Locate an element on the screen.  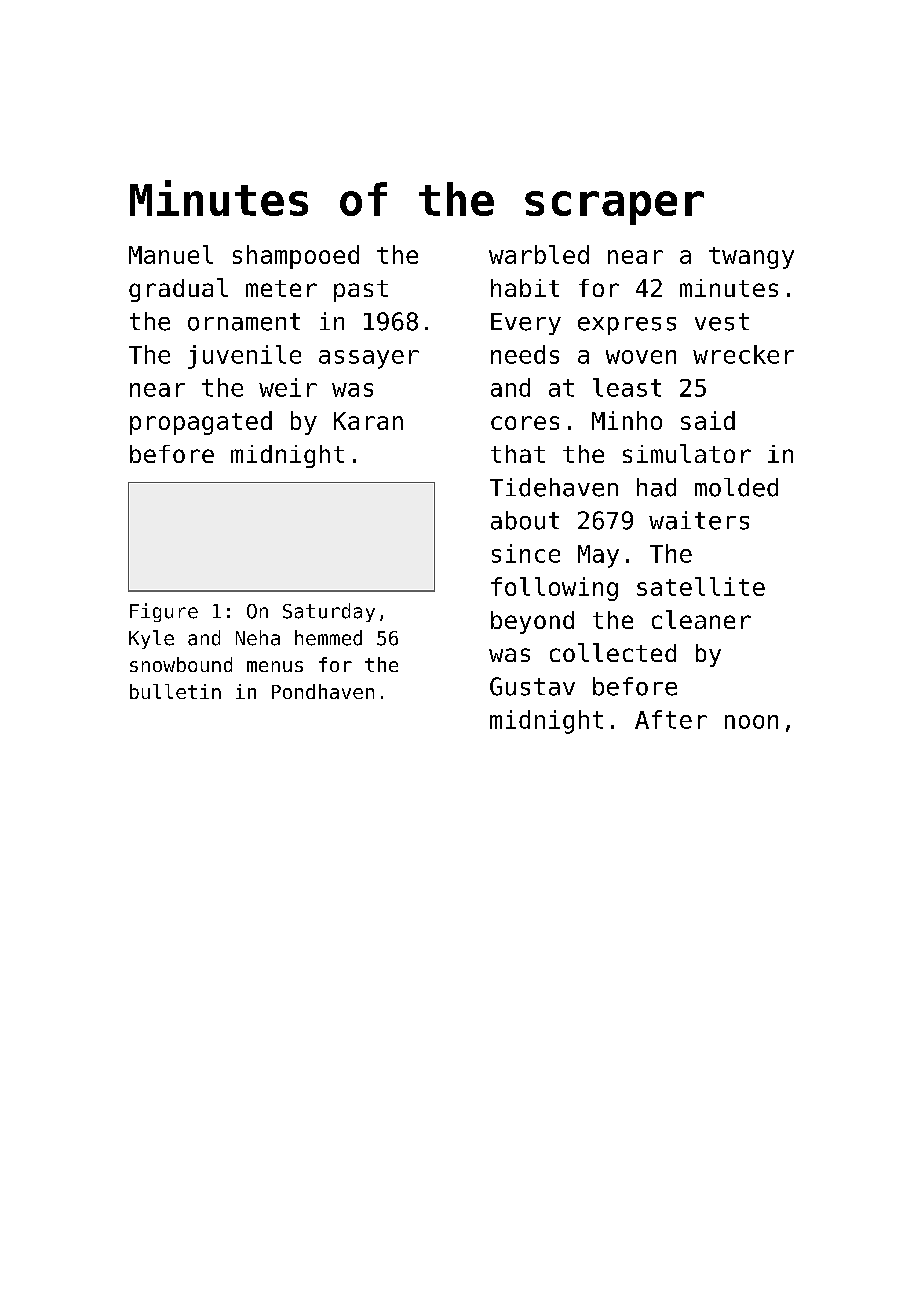
propagated is located at coordinates (201, 423).
